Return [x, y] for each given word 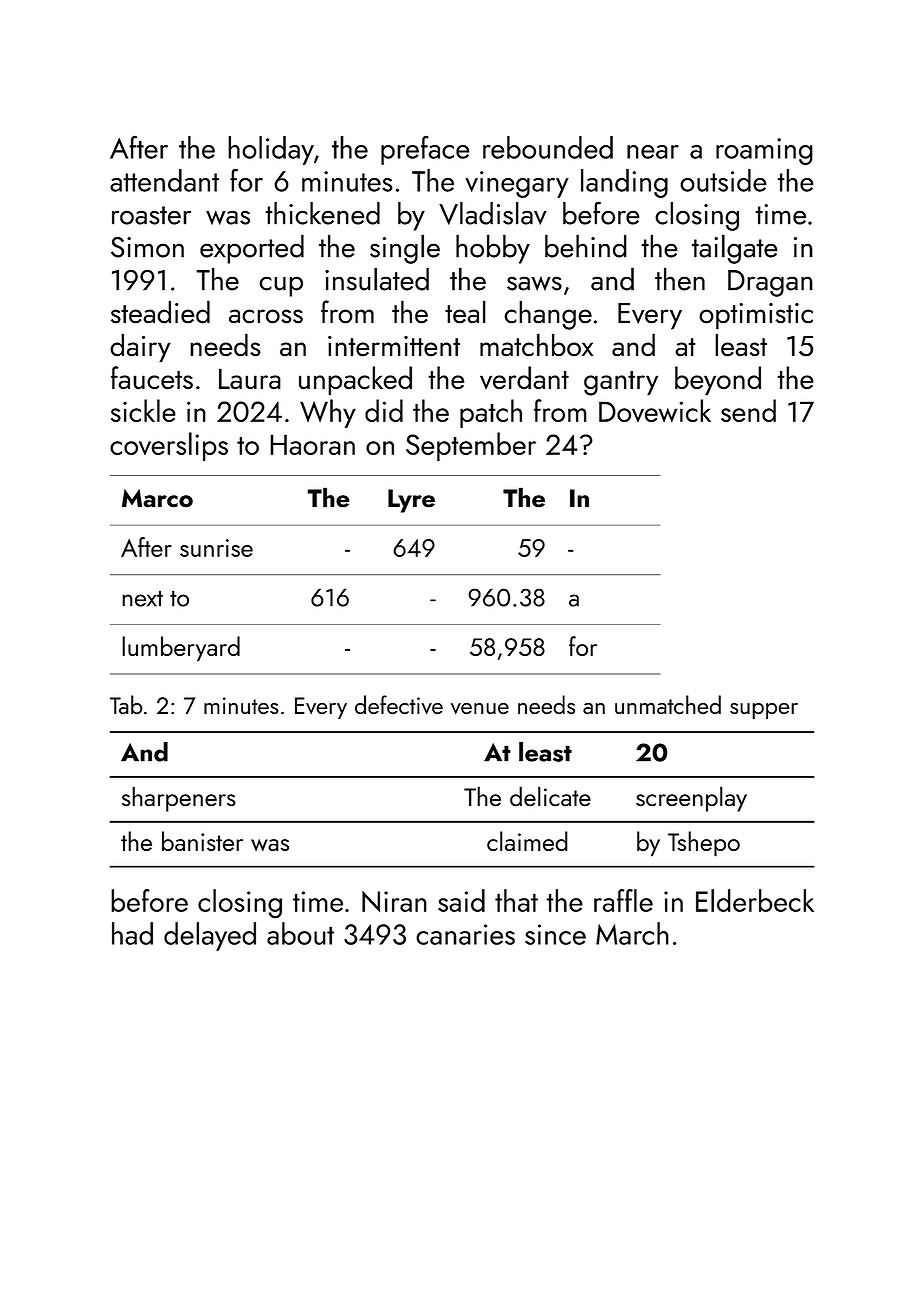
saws [534, 283]
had [132, 933]
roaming [764, 151]
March [632, 933]
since [555, 934]
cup [281, 286]
